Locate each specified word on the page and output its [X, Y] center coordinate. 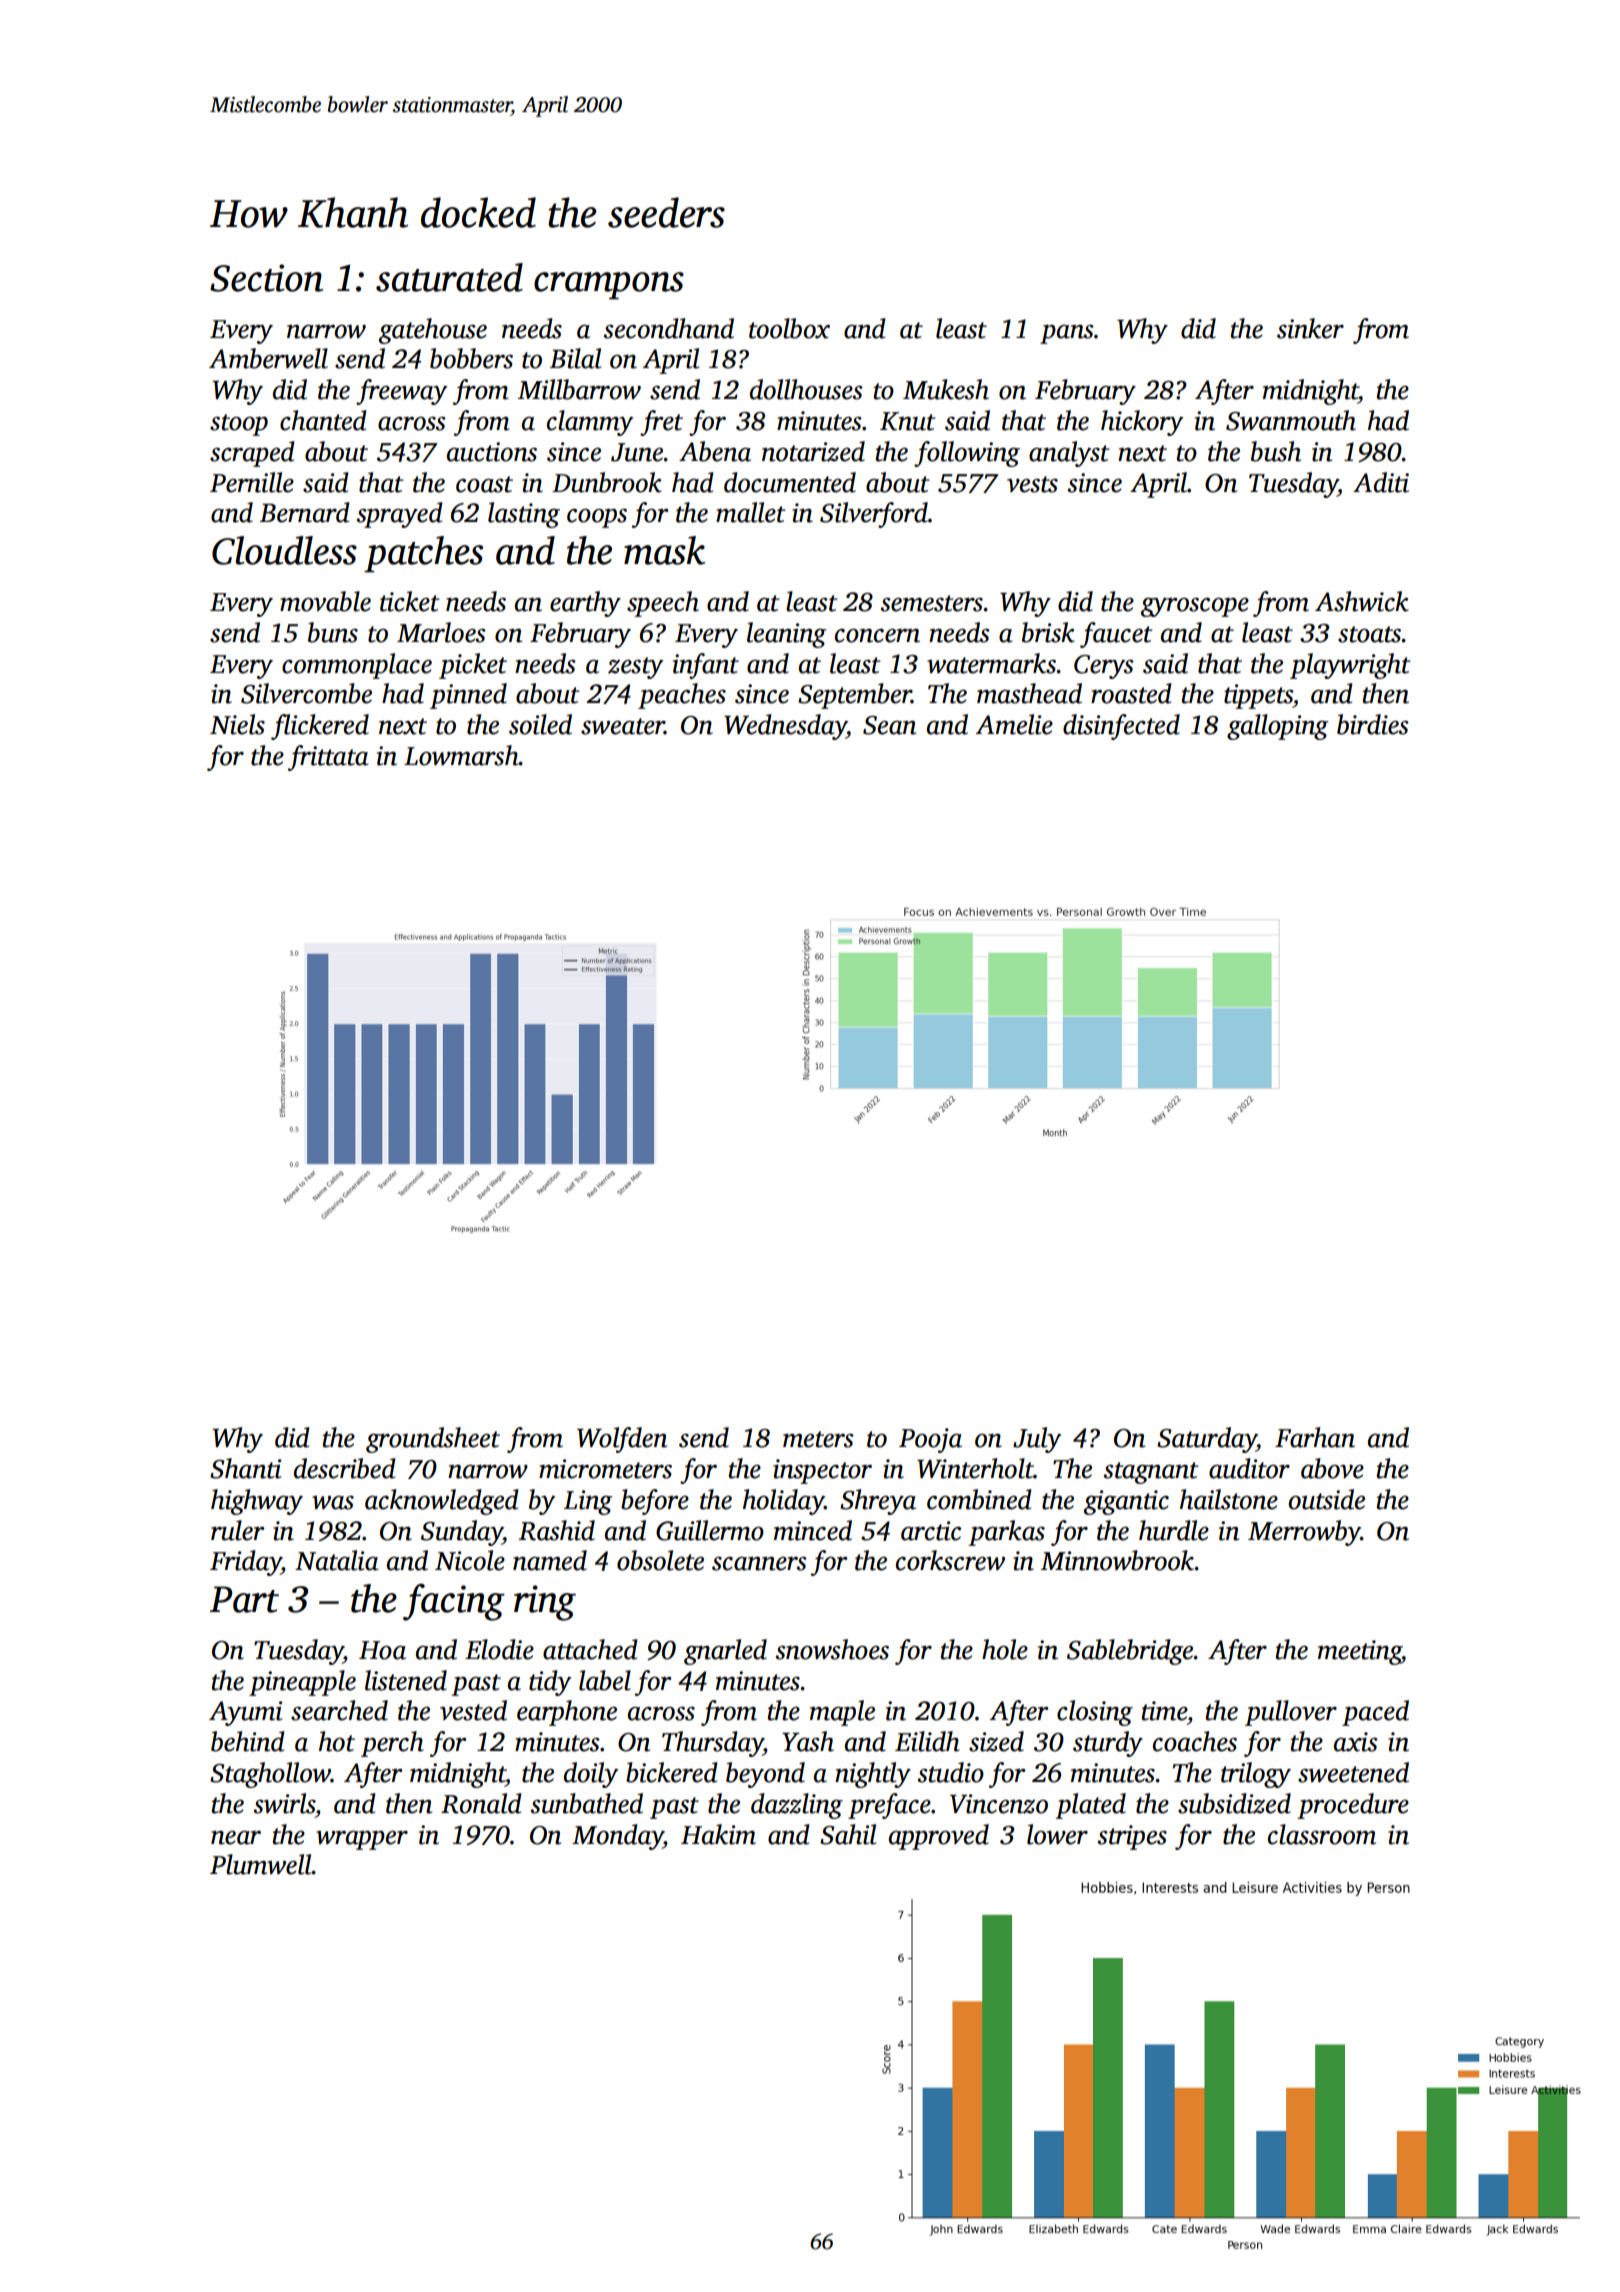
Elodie [499, 1649]
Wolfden [622, 1440]
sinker [1310, 328]
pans [1067, 334]
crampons [609, 286]
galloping [1277, 727]
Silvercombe [306, 693]
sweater [623, 726]
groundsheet [433, 1440]
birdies [1373, 724]
